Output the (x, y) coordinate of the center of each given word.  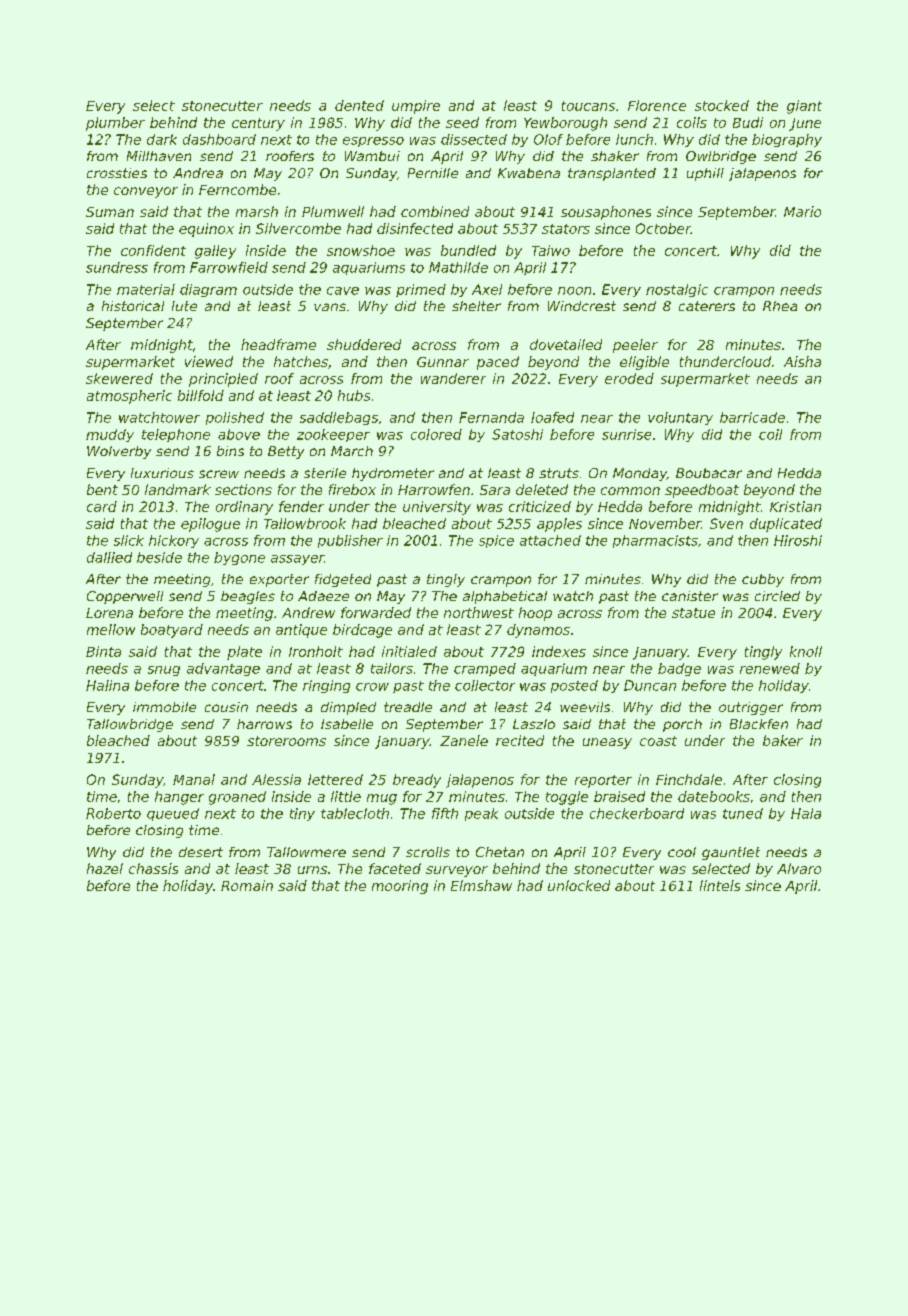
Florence (657, 105)
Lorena (109, 613)
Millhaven (159, 156)
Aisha (802, 361)
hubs (354, 395)
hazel (105, 868)
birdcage (362, 631)
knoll (806, 651)
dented (359, 105)
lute (184, 306)
